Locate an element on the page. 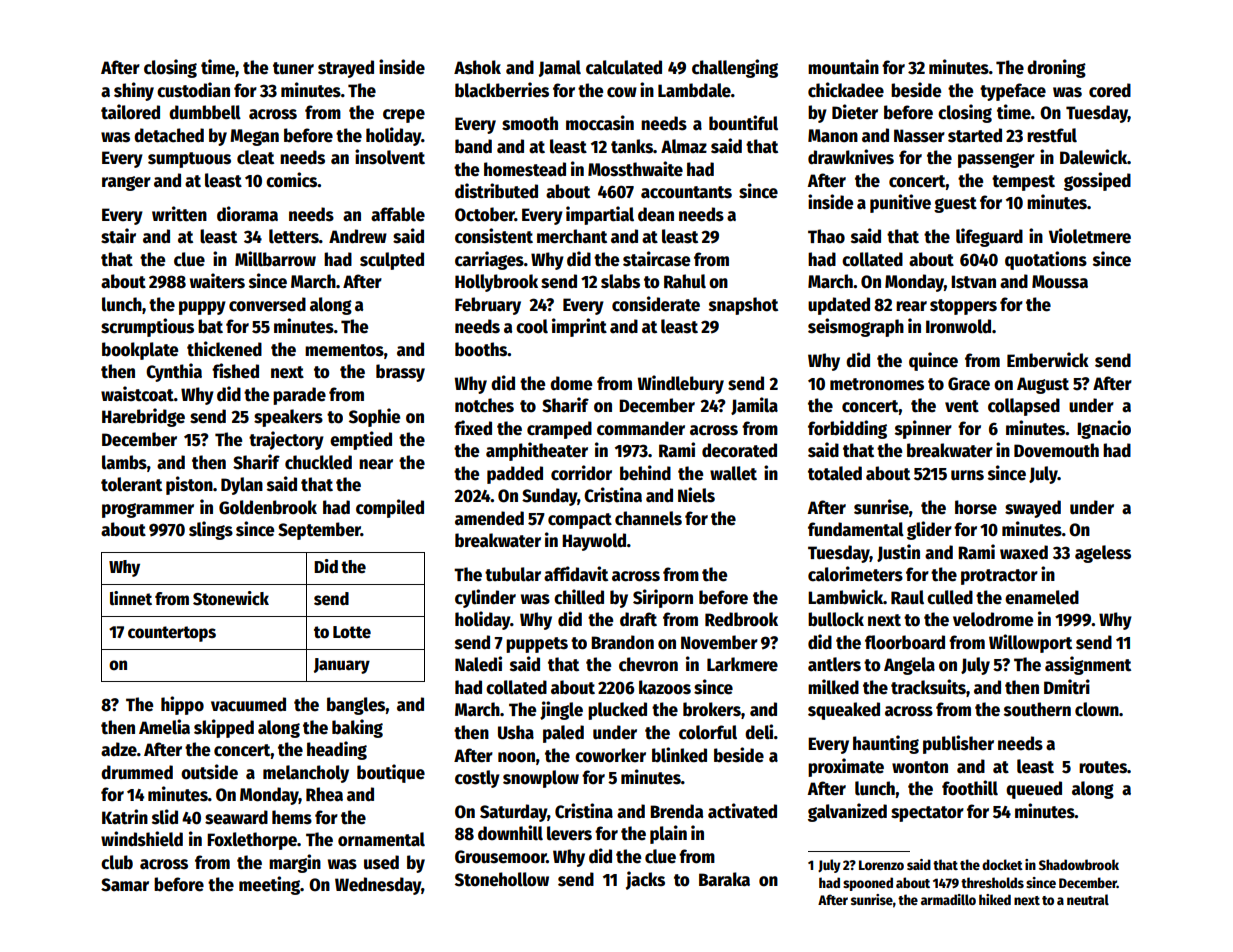 This page has width=1233, height=952. cool is located at coordinates (532, 326).
